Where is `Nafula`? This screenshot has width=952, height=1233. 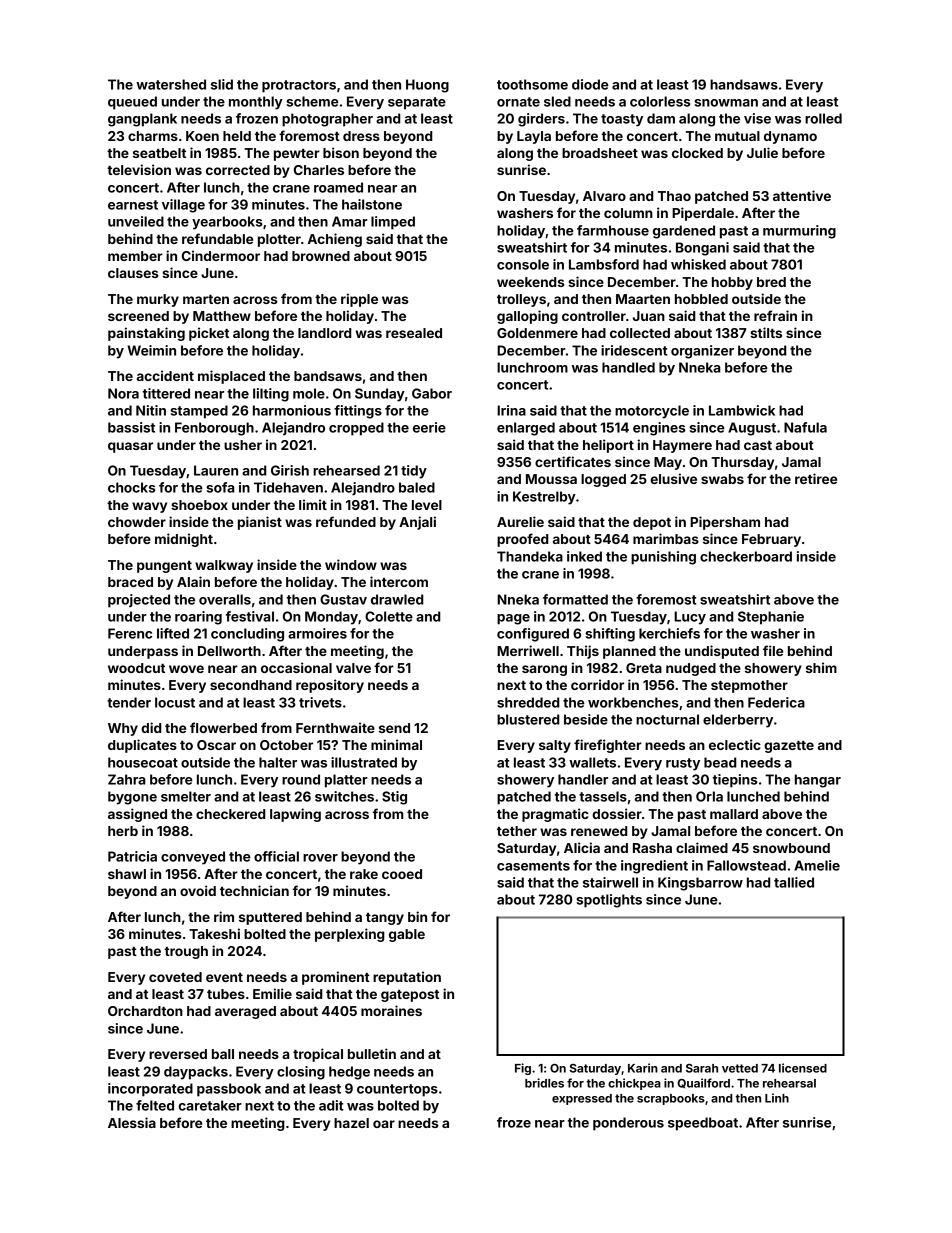 Nafula is located at coordinates (805, 427).
